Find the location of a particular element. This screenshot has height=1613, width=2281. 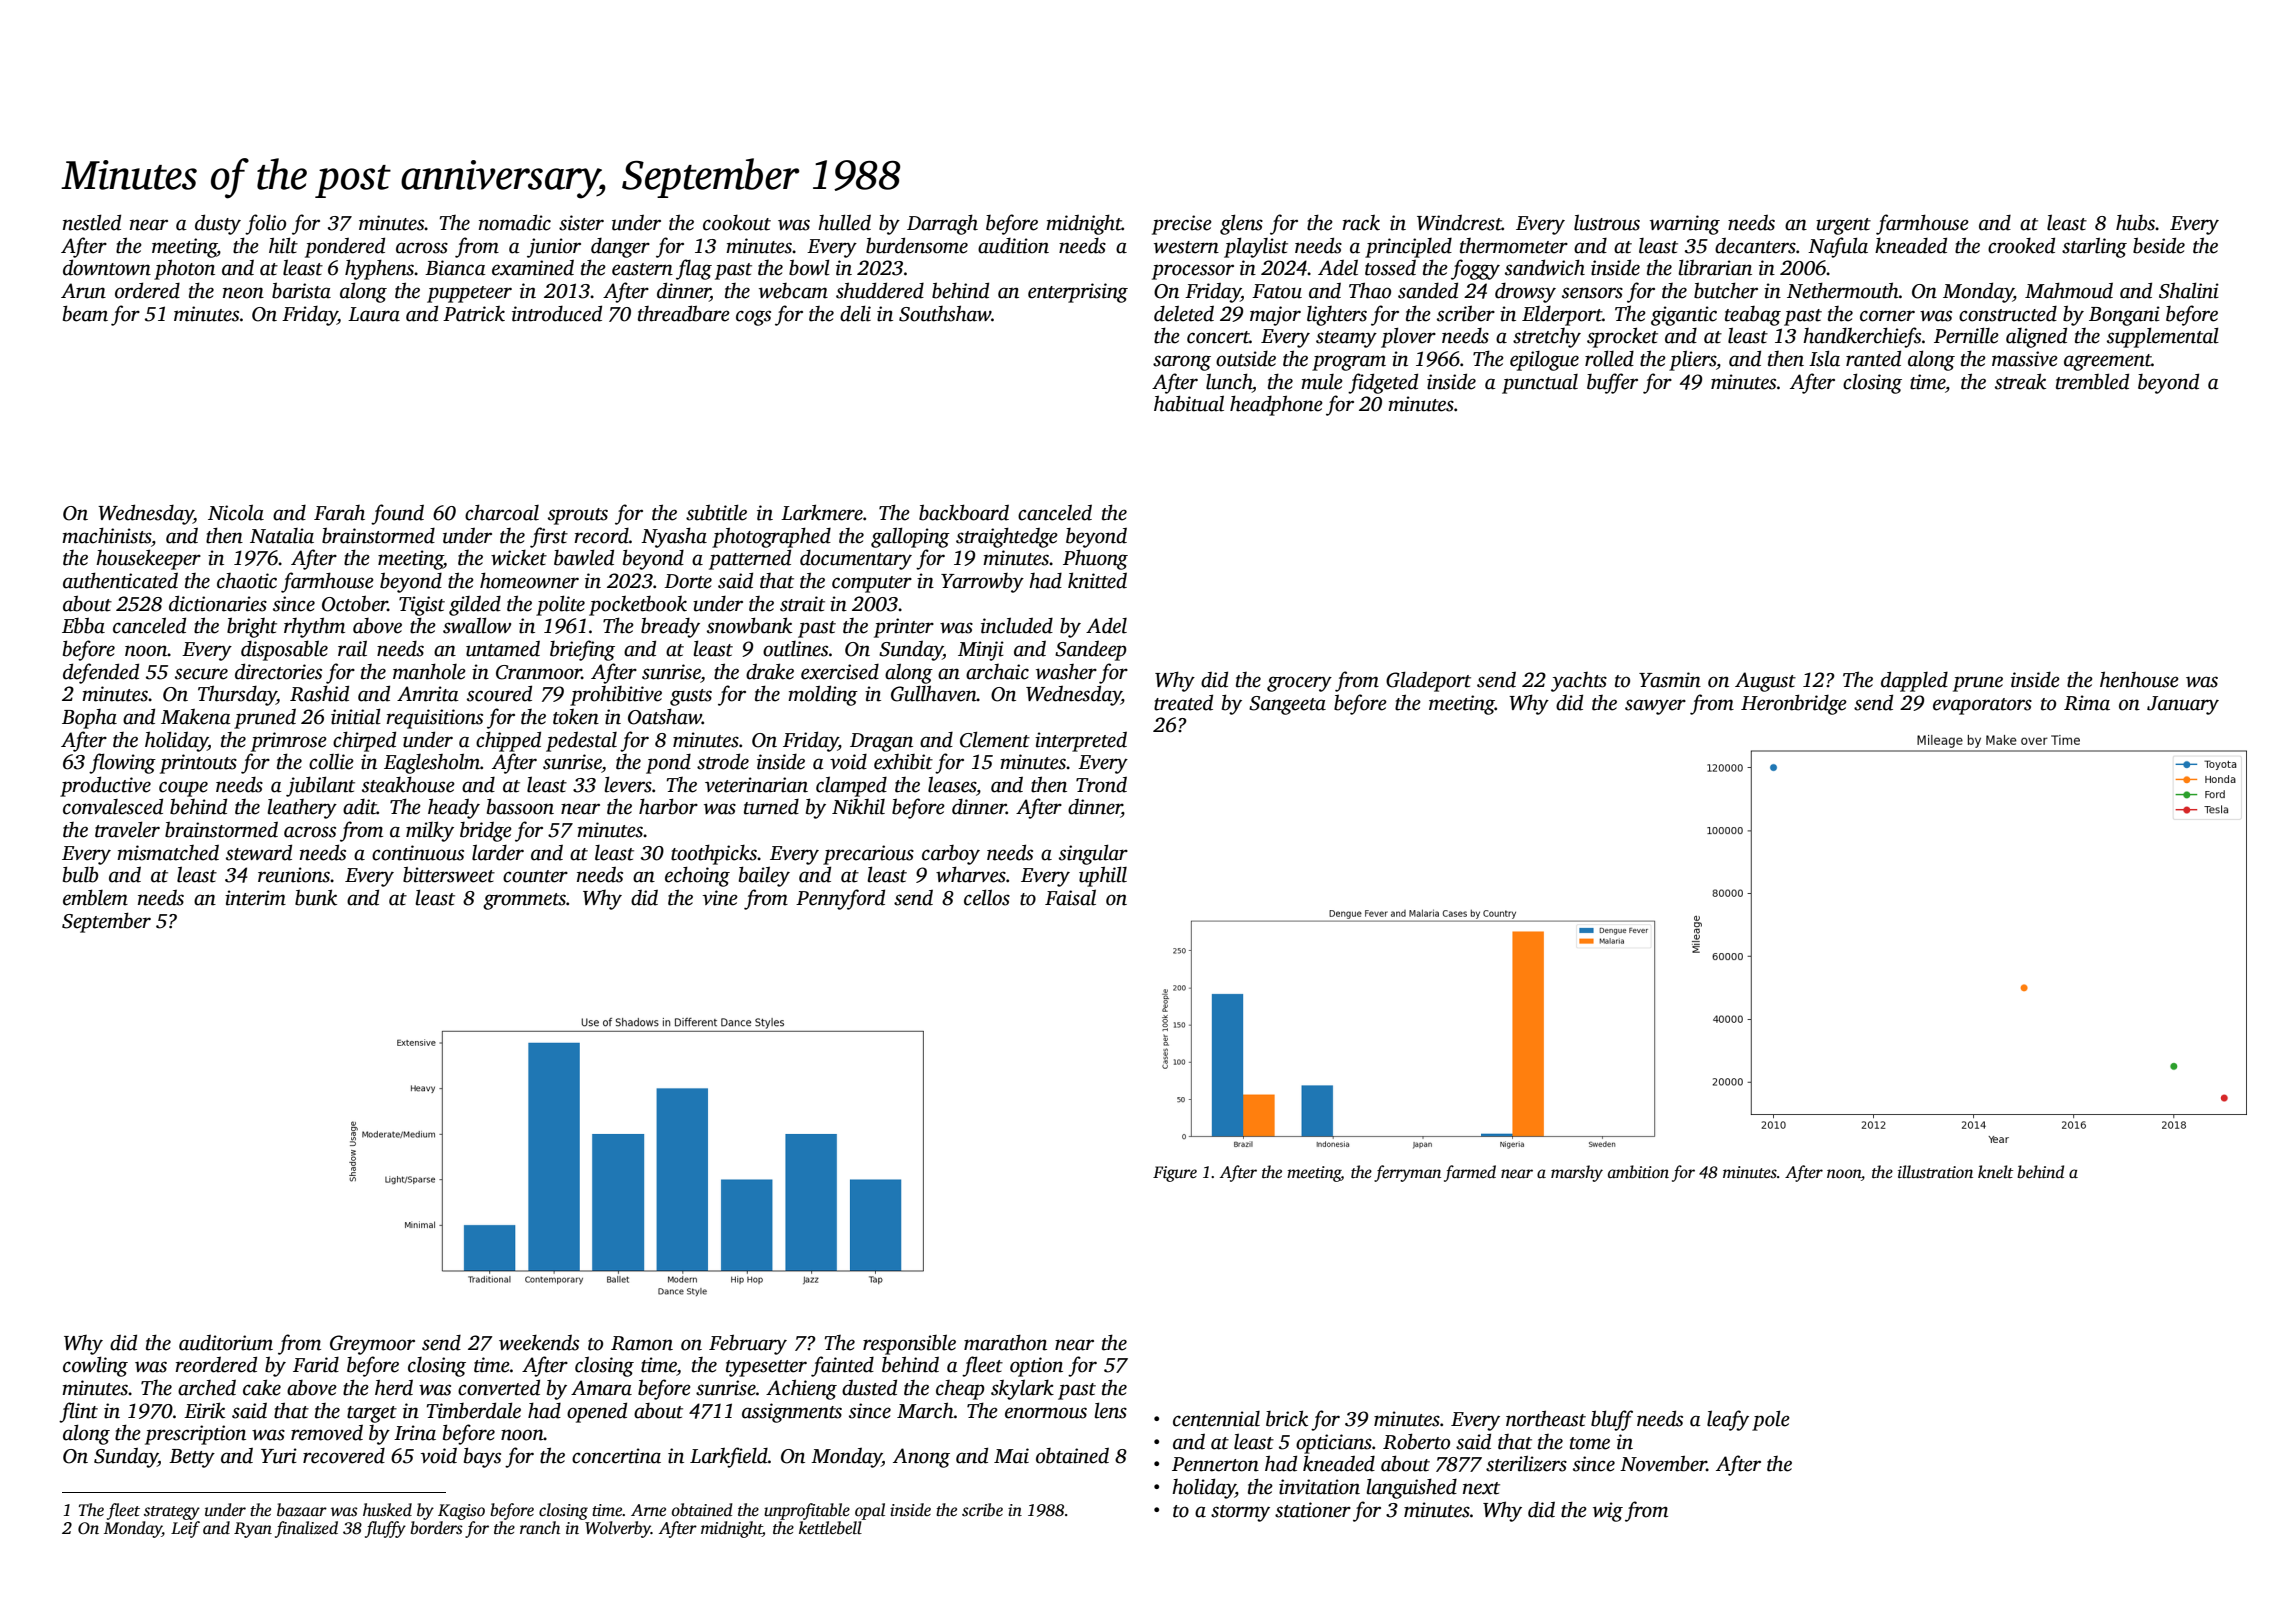

opticians is located at coordinates (1334, 1444).
